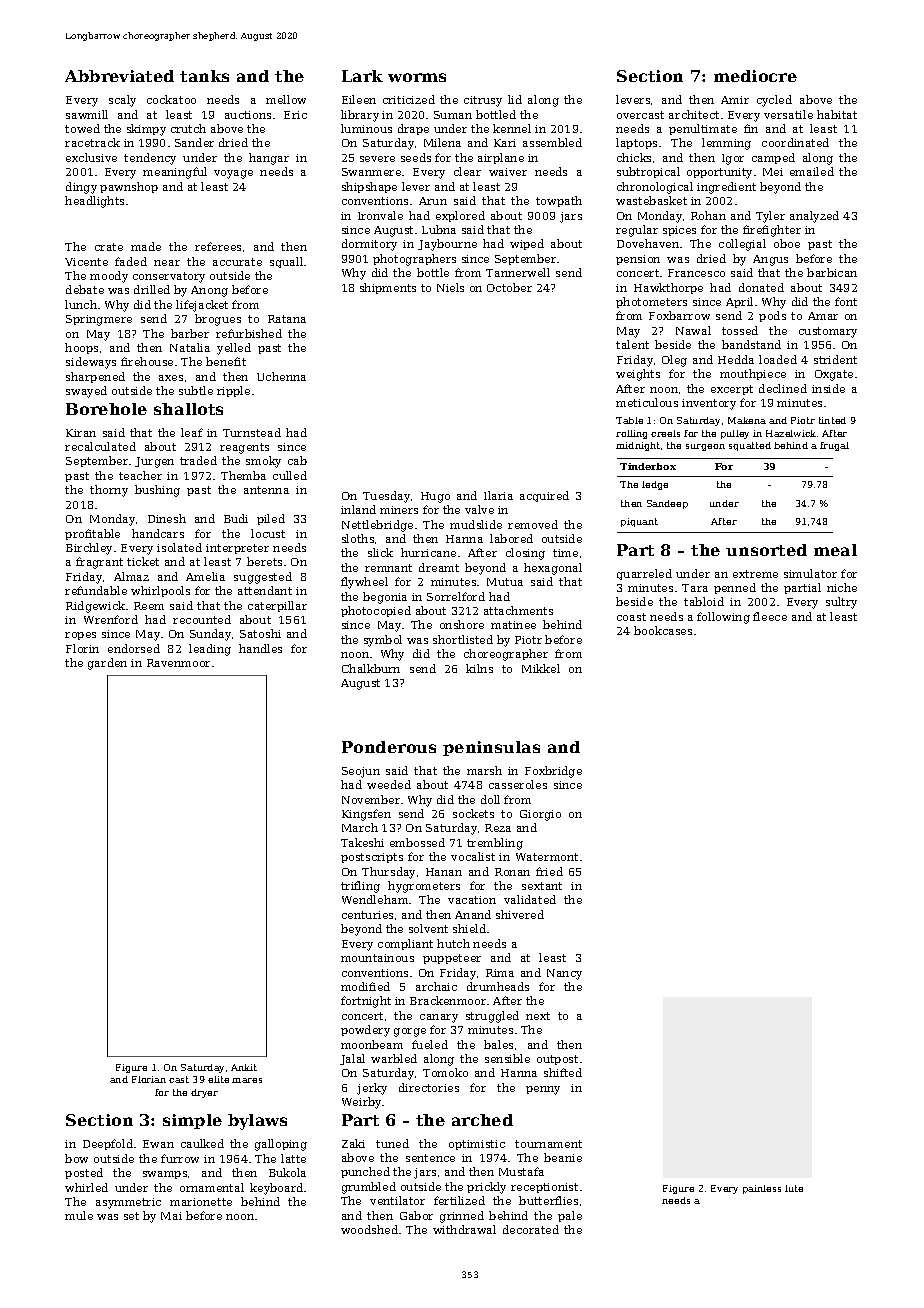 Image resolution: width=924 pixels, height=1308 pixels. Describe the element at coordinates (89, 549) in the screenshot. I see `Birchley` at that location.
